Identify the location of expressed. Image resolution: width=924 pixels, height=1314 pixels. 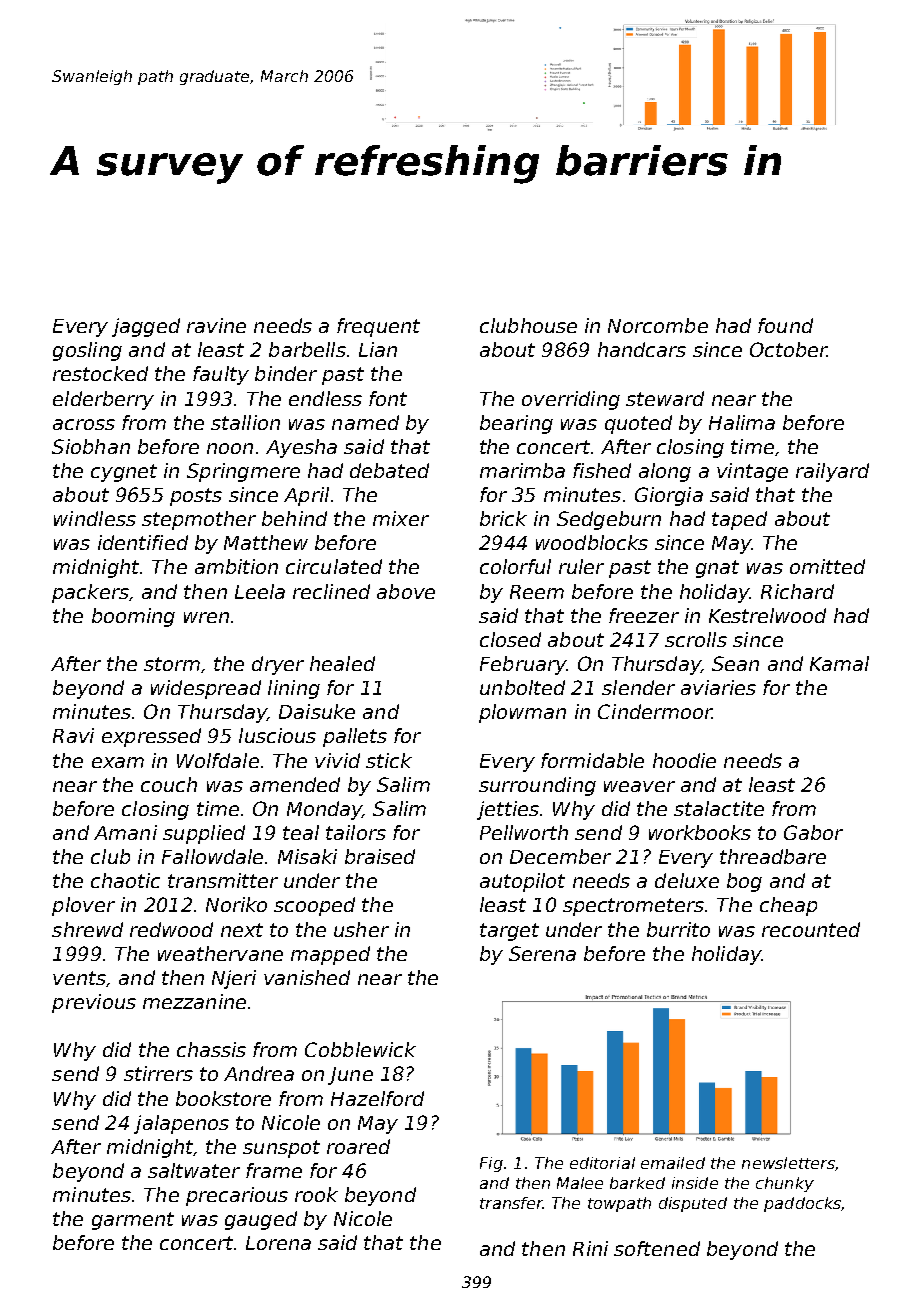
(151, 737).
